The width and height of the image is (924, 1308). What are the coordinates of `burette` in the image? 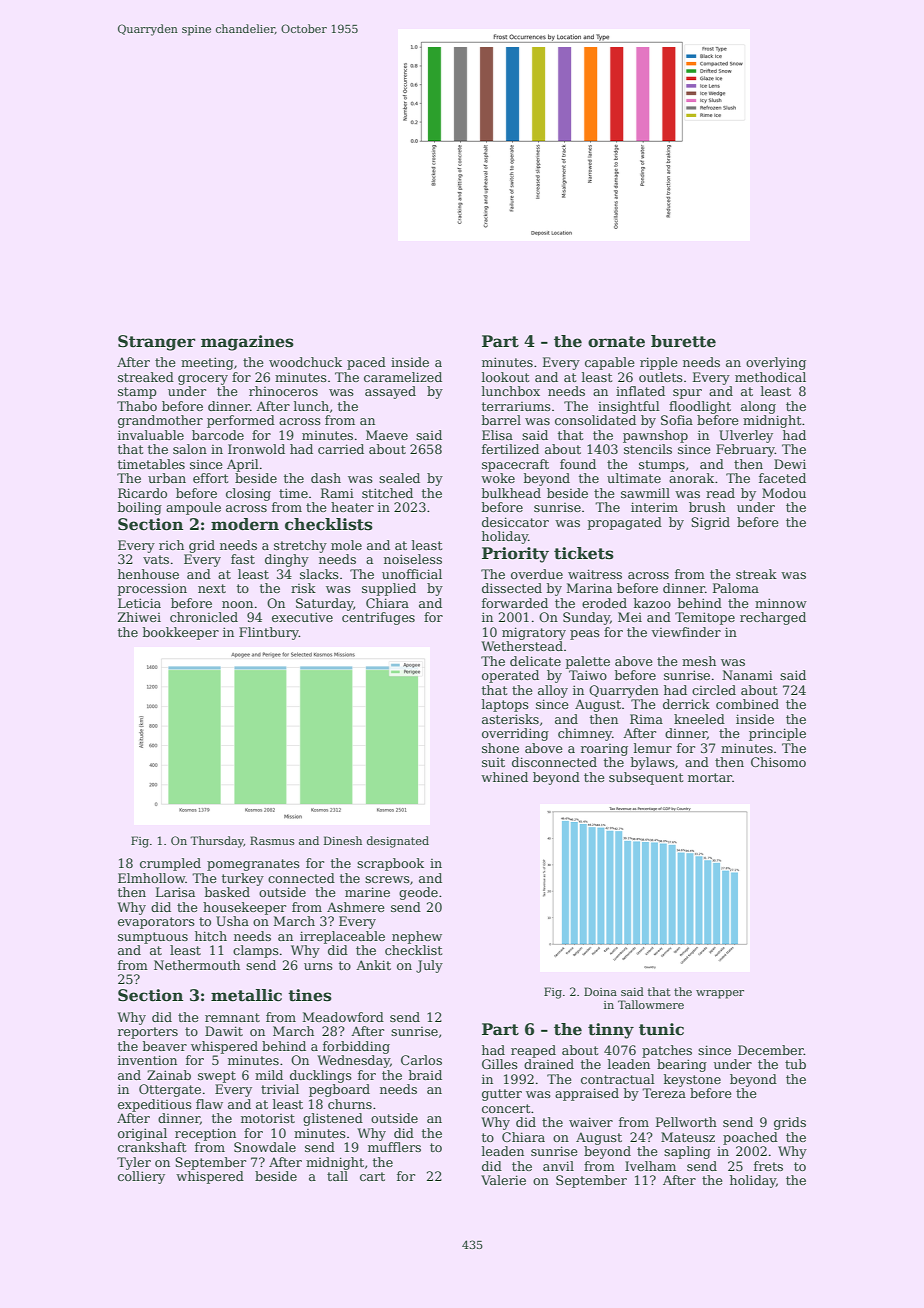 It's located at (683, 341).
